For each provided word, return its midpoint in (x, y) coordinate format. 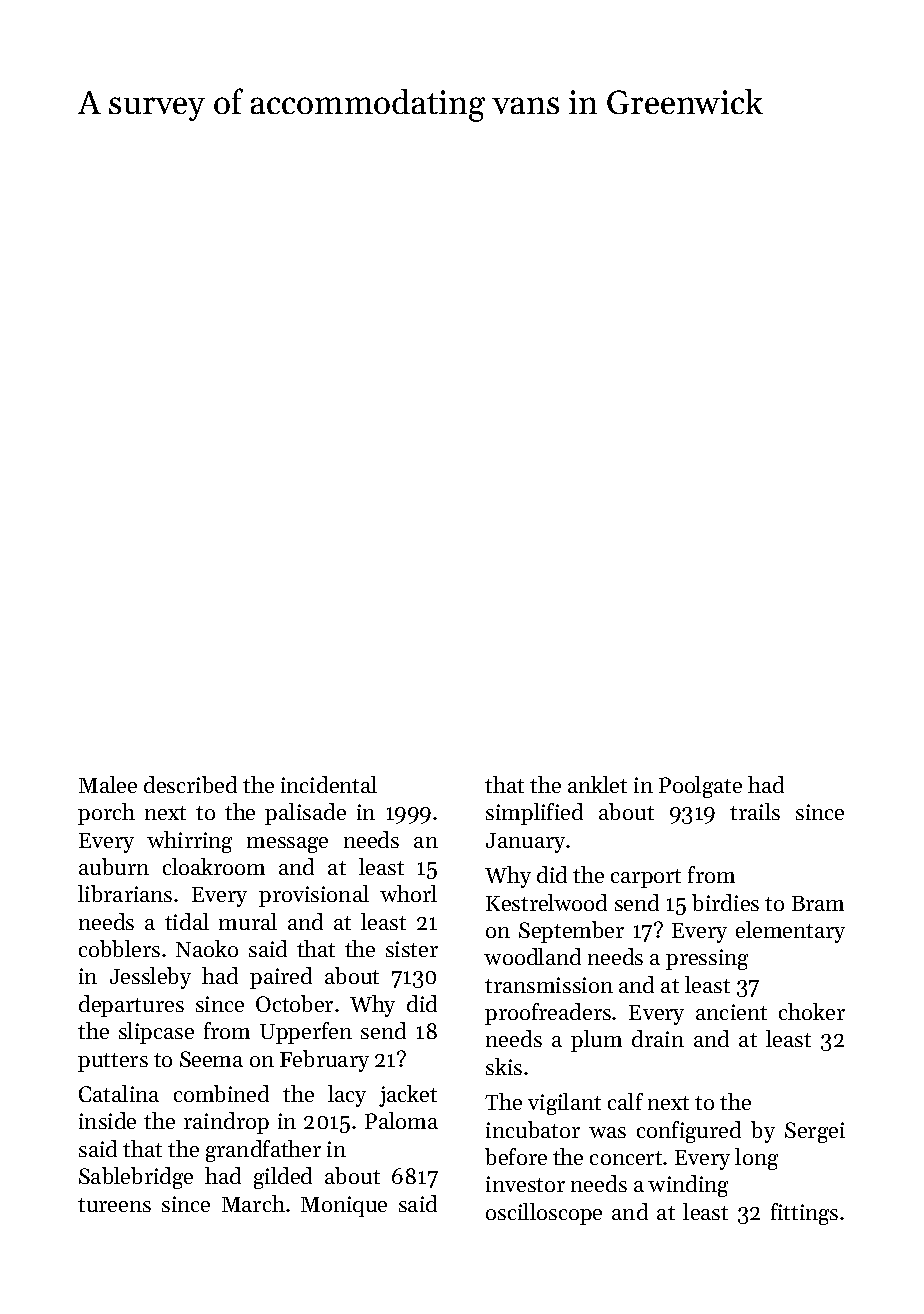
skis (504, 1066)
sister (412, 949)
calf (625, 1101)
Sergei (815, 1132)
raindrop (226, 1123)
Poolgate (700, 787)
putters (113, 1062)
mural (248, 921)
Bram (818, 903)
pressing (707, 959)
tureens (114, 1205)
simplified (534, 814)
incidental (329, 784)
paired (281, 978)
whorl (408, 893)
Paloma (401, 1120)
